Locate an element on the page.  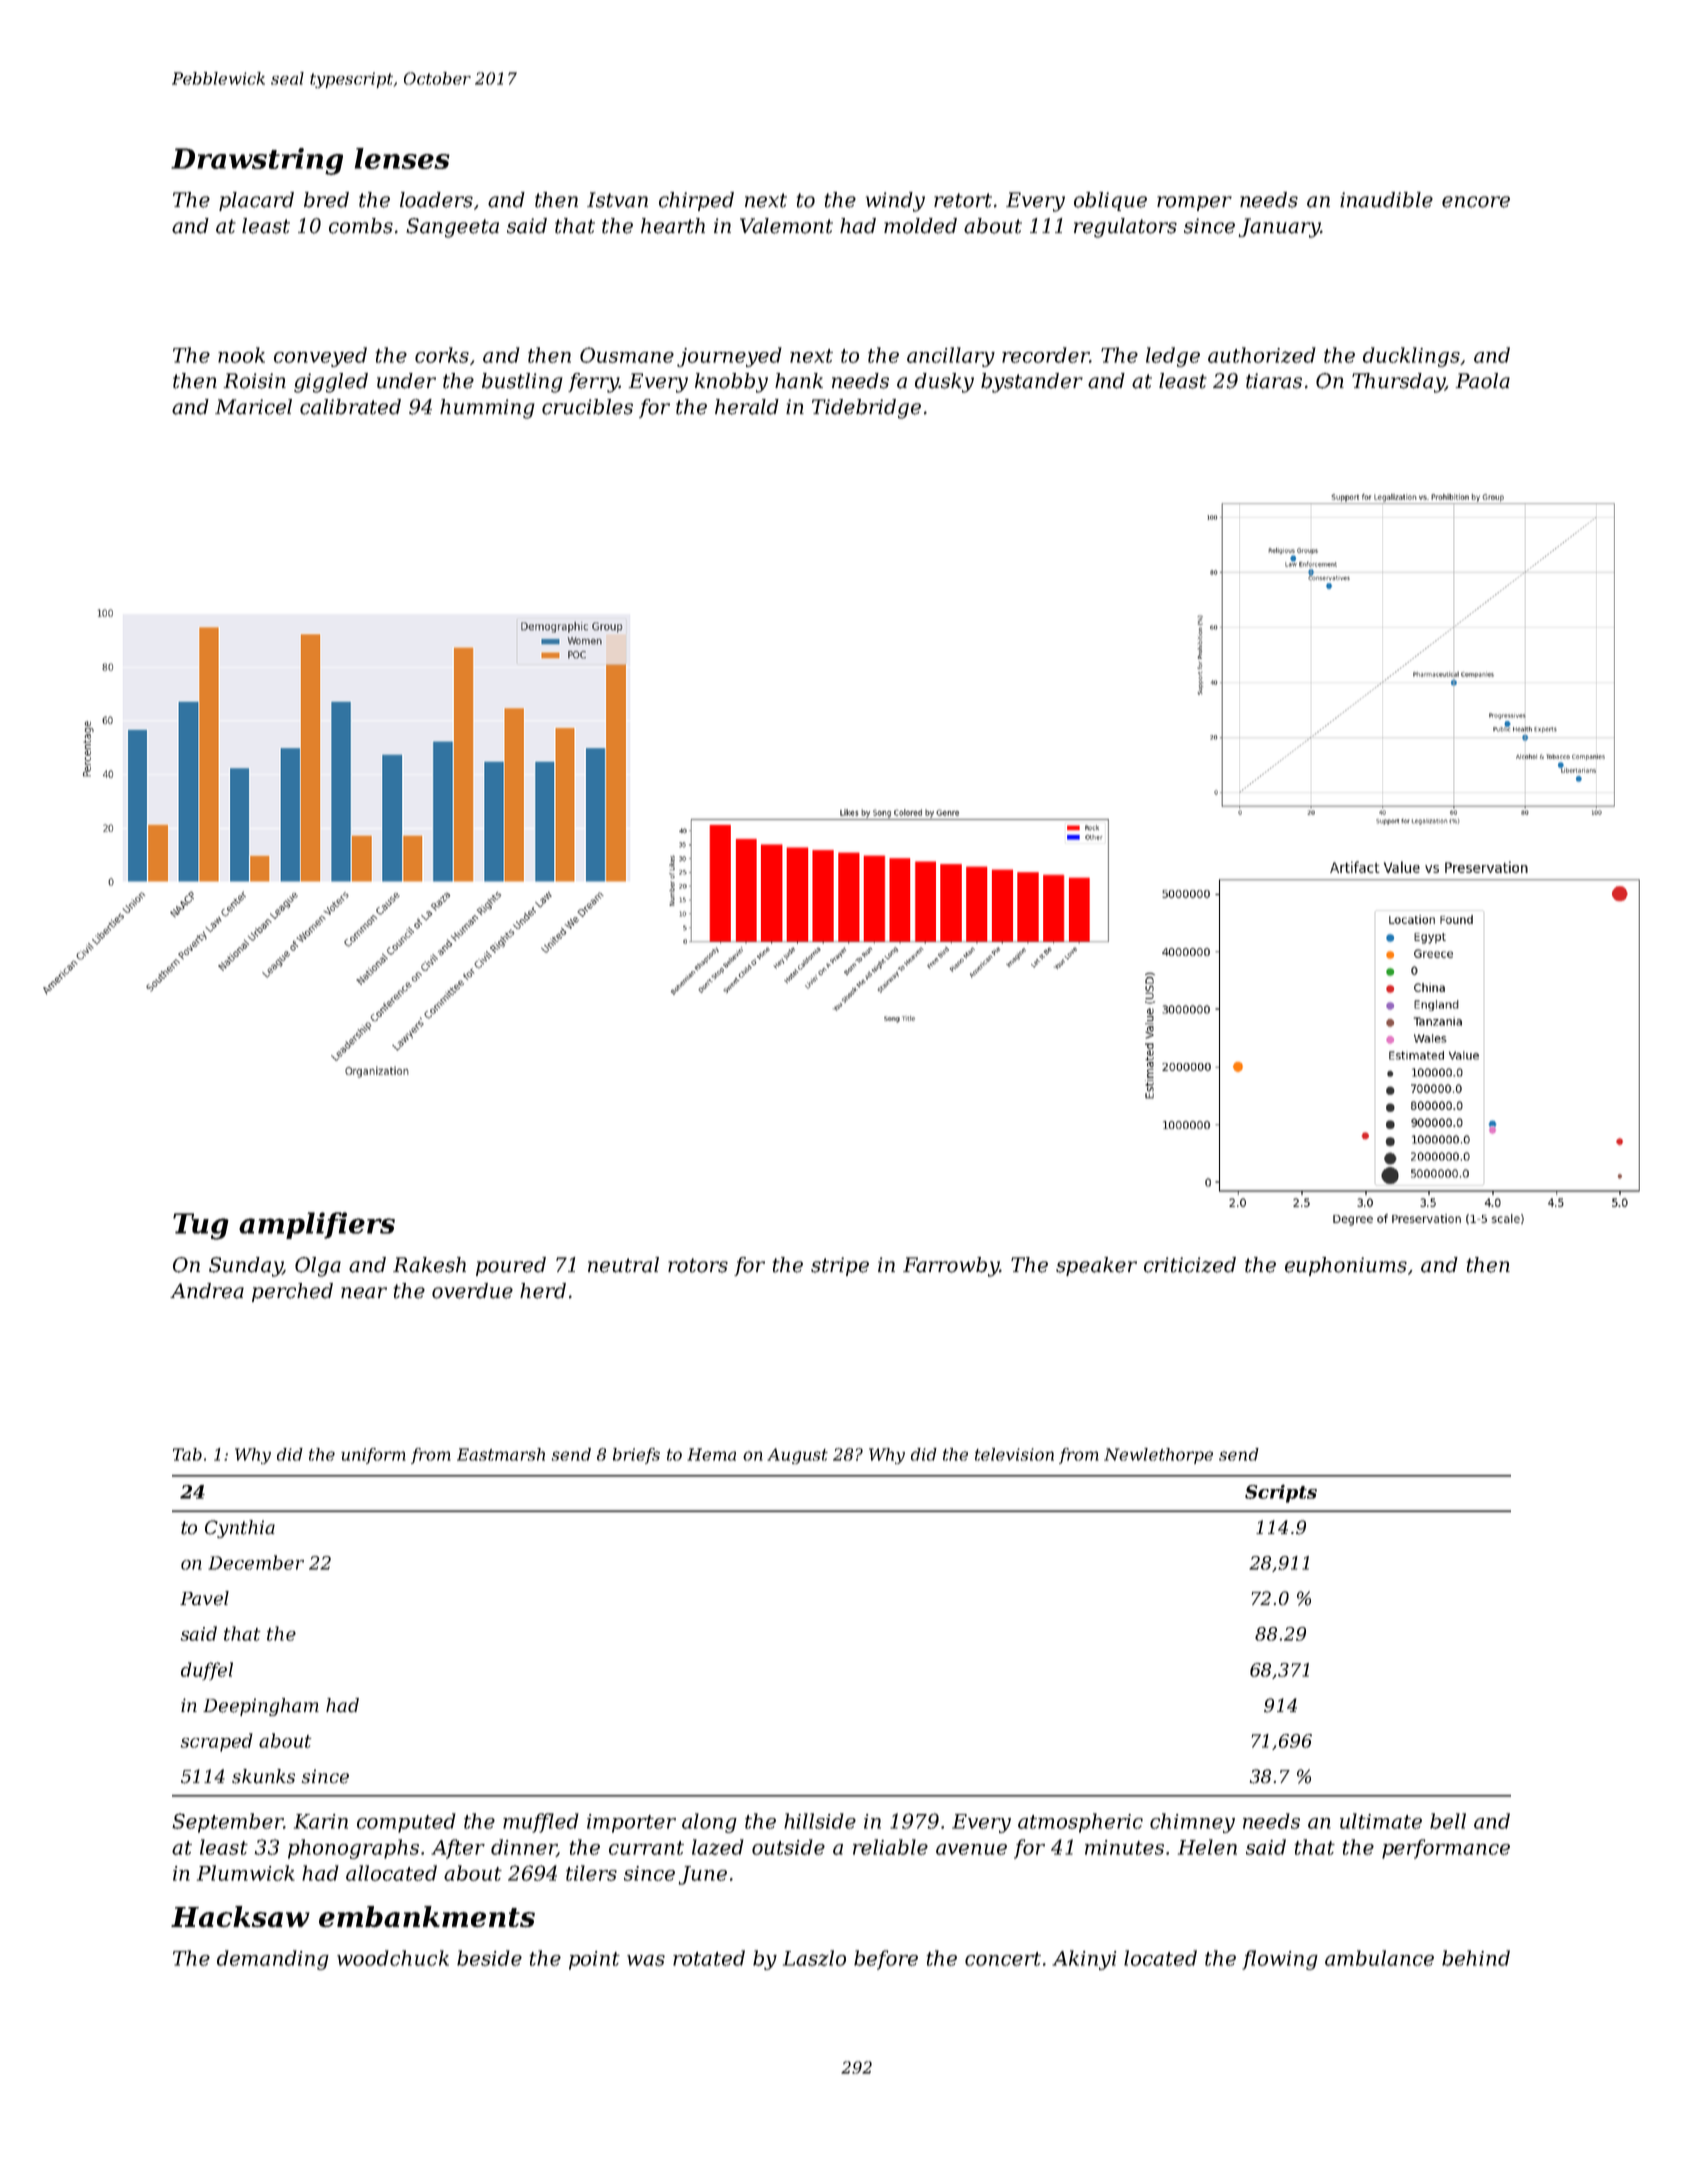
speaker is located at coordinates (1096, 1266).
